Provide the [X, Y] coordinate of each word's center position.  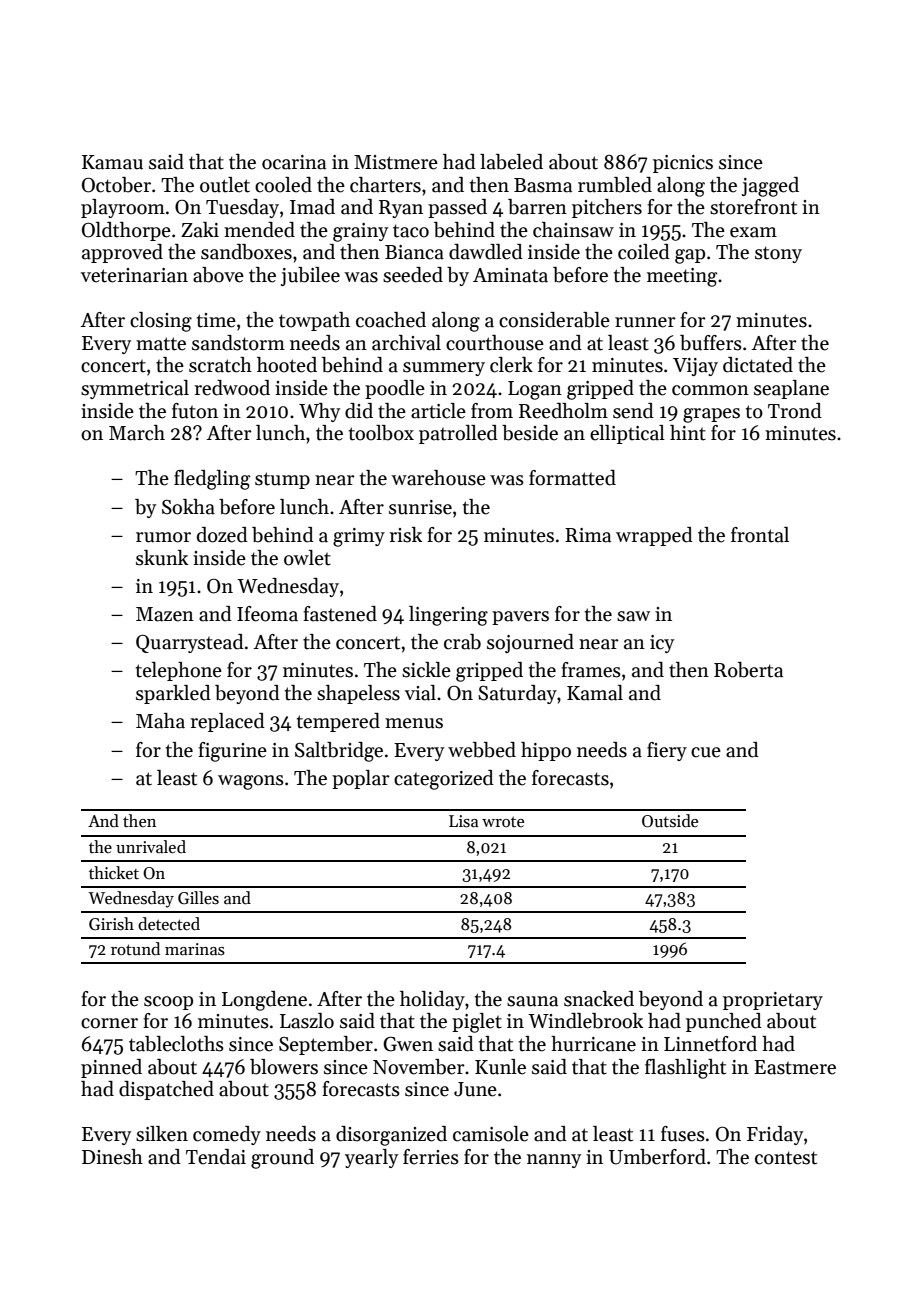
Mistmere [396, 162]
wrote [503, 821]
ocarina [294, 162]
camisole [491, 1134]
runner [645, 322]
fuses [683, 1134]
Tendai [216, 1157]
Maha [160, 721]
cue [706, 752]
